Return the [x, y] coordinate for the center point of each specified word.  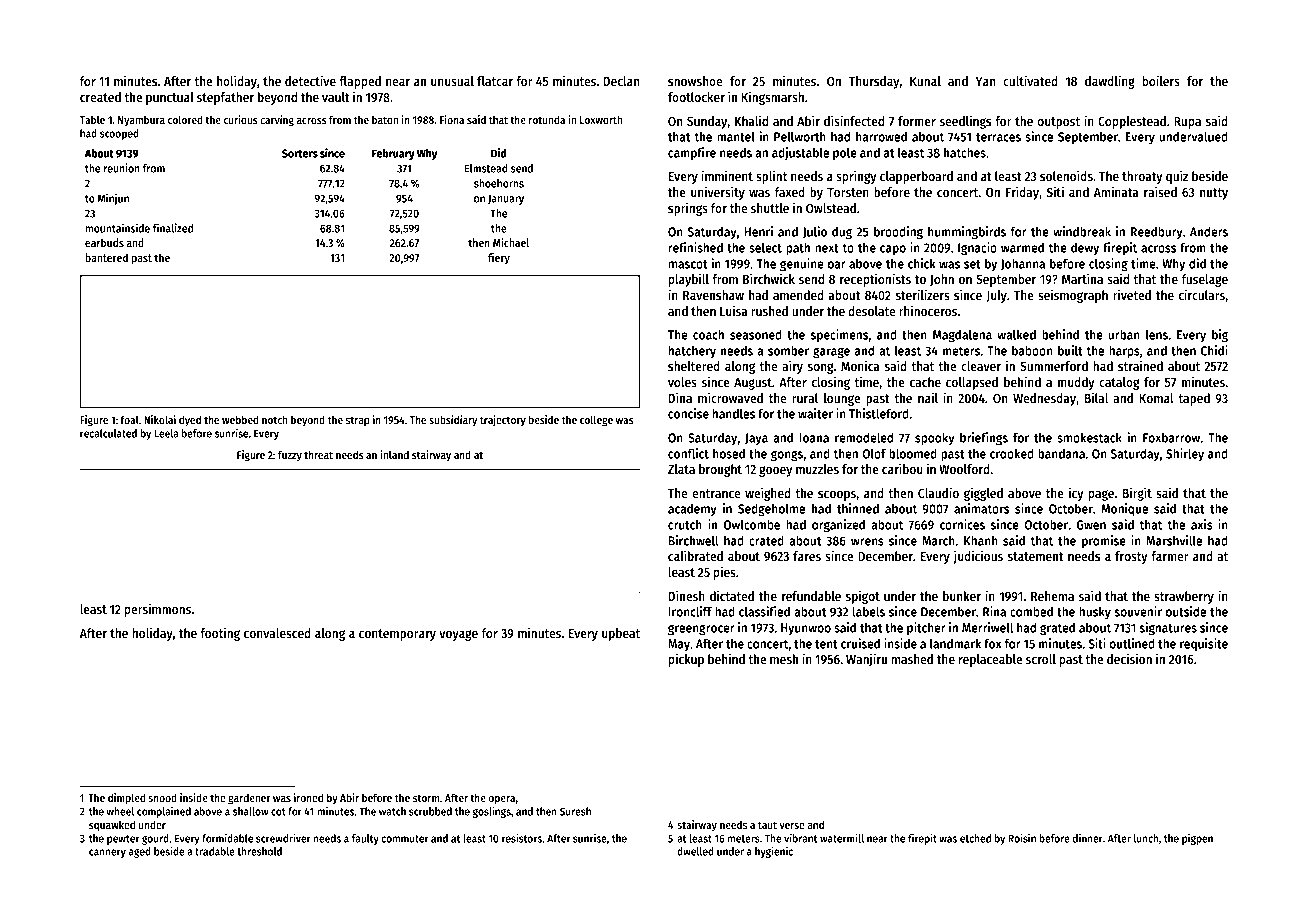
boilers [1161, 80]
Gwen [1091, 525]
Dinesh [687, 595]
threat [318, 454]
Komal [1157, 398]
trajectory [503, 421]
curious [241, 119]
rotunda [547, 119]
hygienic [774, 852]
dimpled [126, 799]
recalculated [108, 433]
